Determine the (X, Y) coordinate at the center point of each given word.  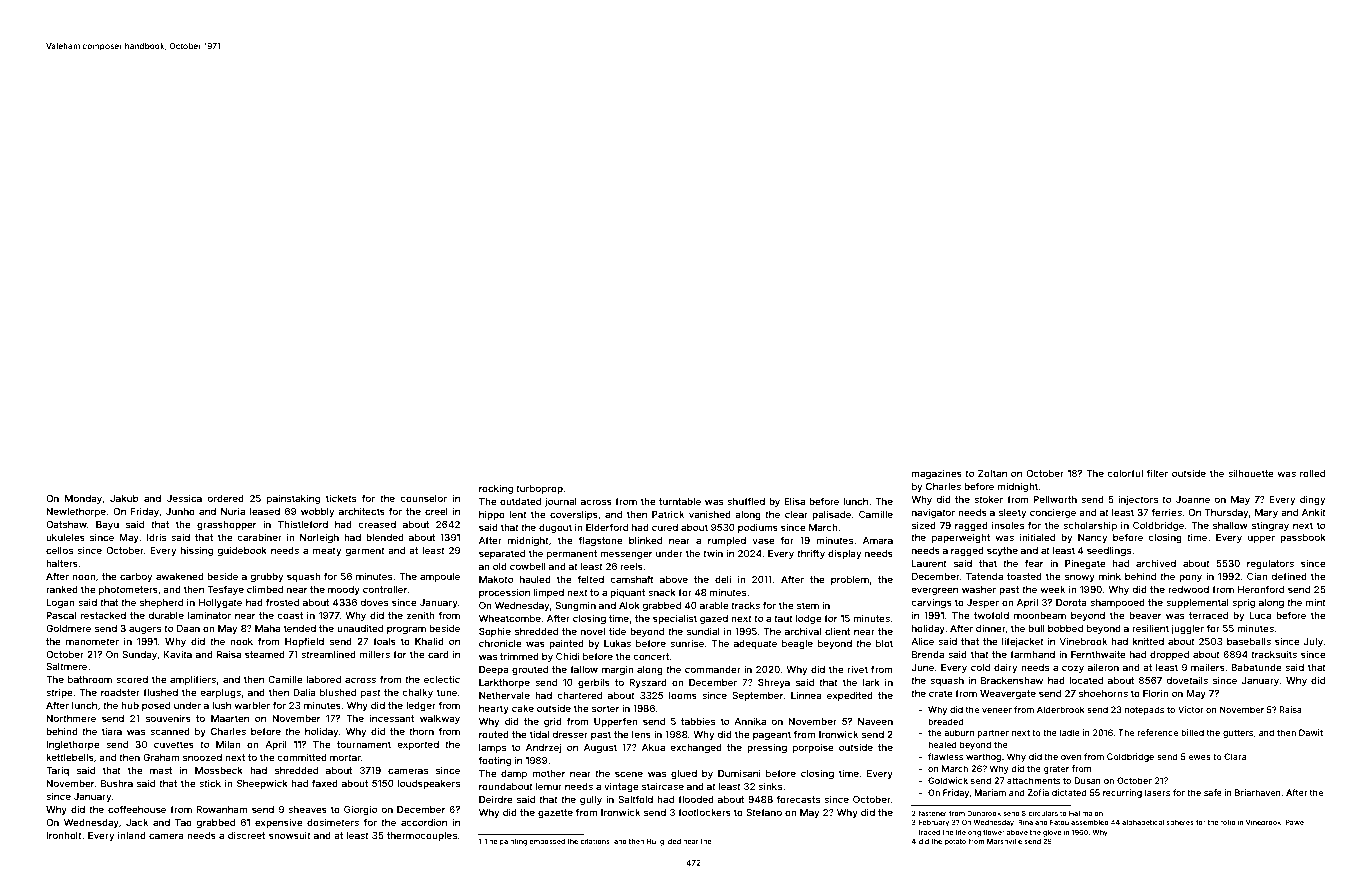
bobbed (1065, 628)
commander (713, 669)
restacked (103, 615)
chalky (417, 693)
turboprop (539, 489)
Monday (84, 499)
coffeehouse (137, 809)
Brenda (928, 654)
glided (670, 842)
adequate (755, 644)
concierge (1053, 513)
